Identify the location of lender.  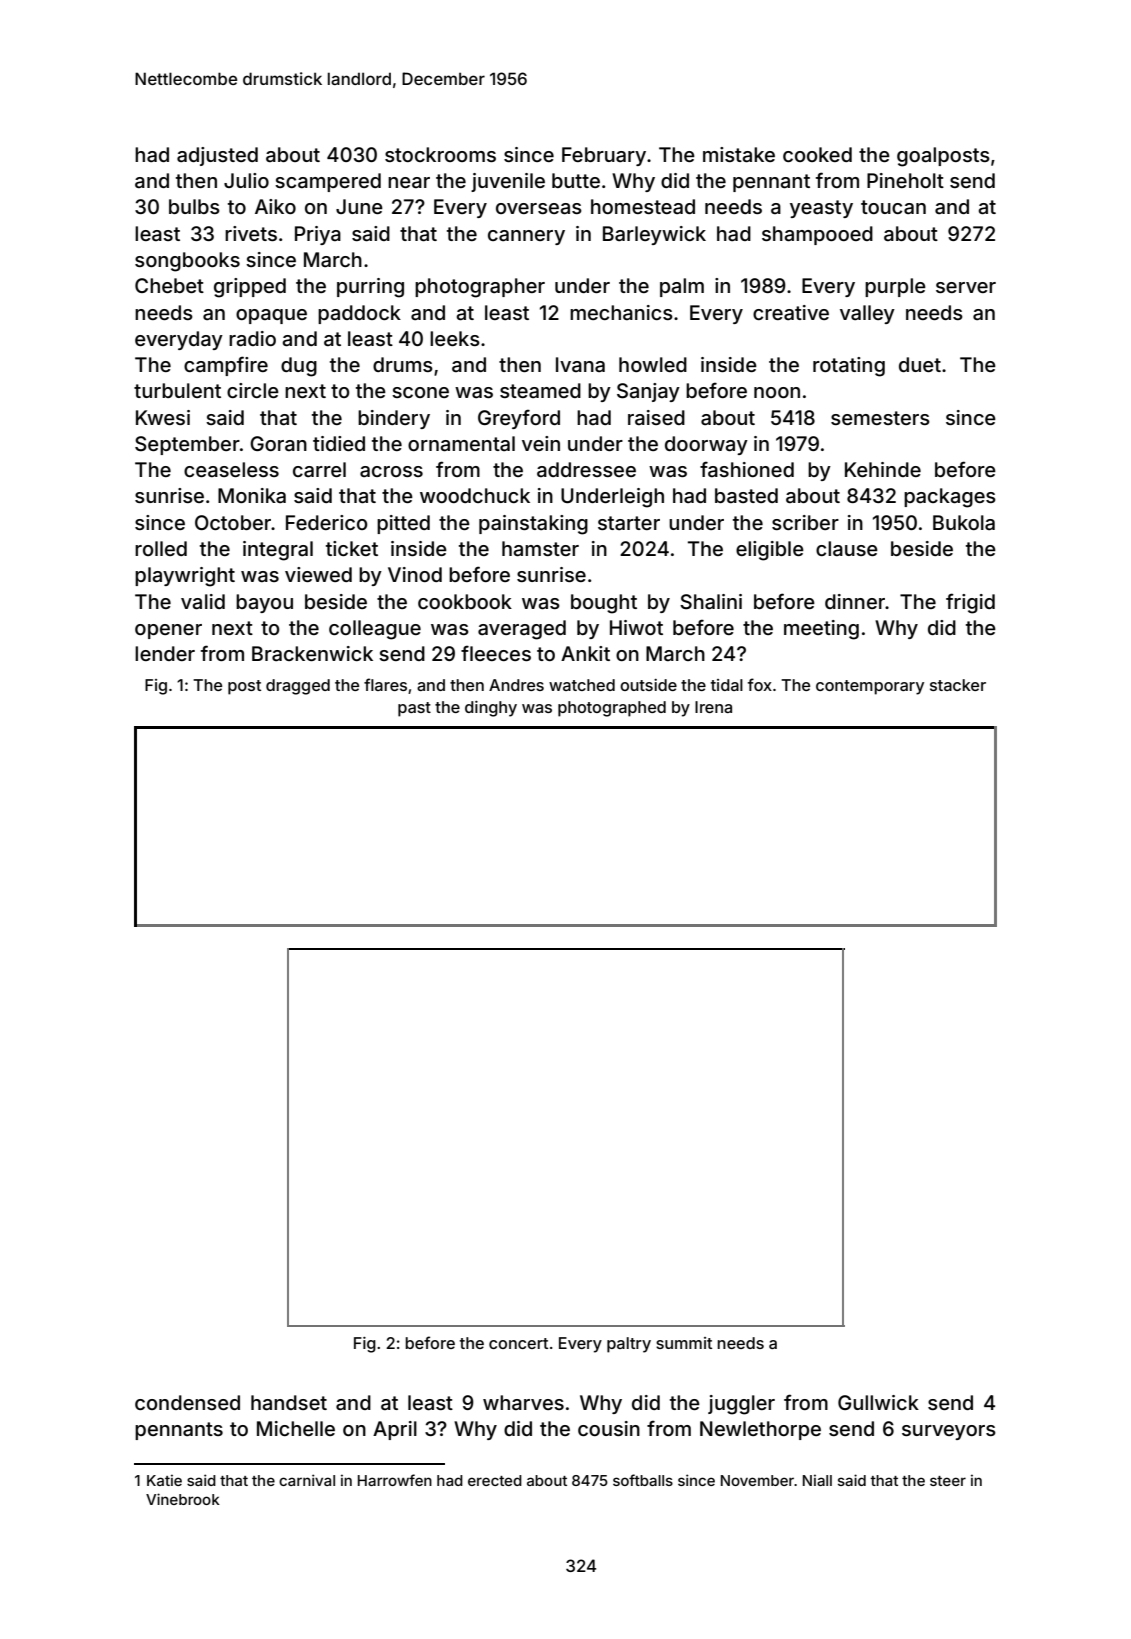
(165, 653).
